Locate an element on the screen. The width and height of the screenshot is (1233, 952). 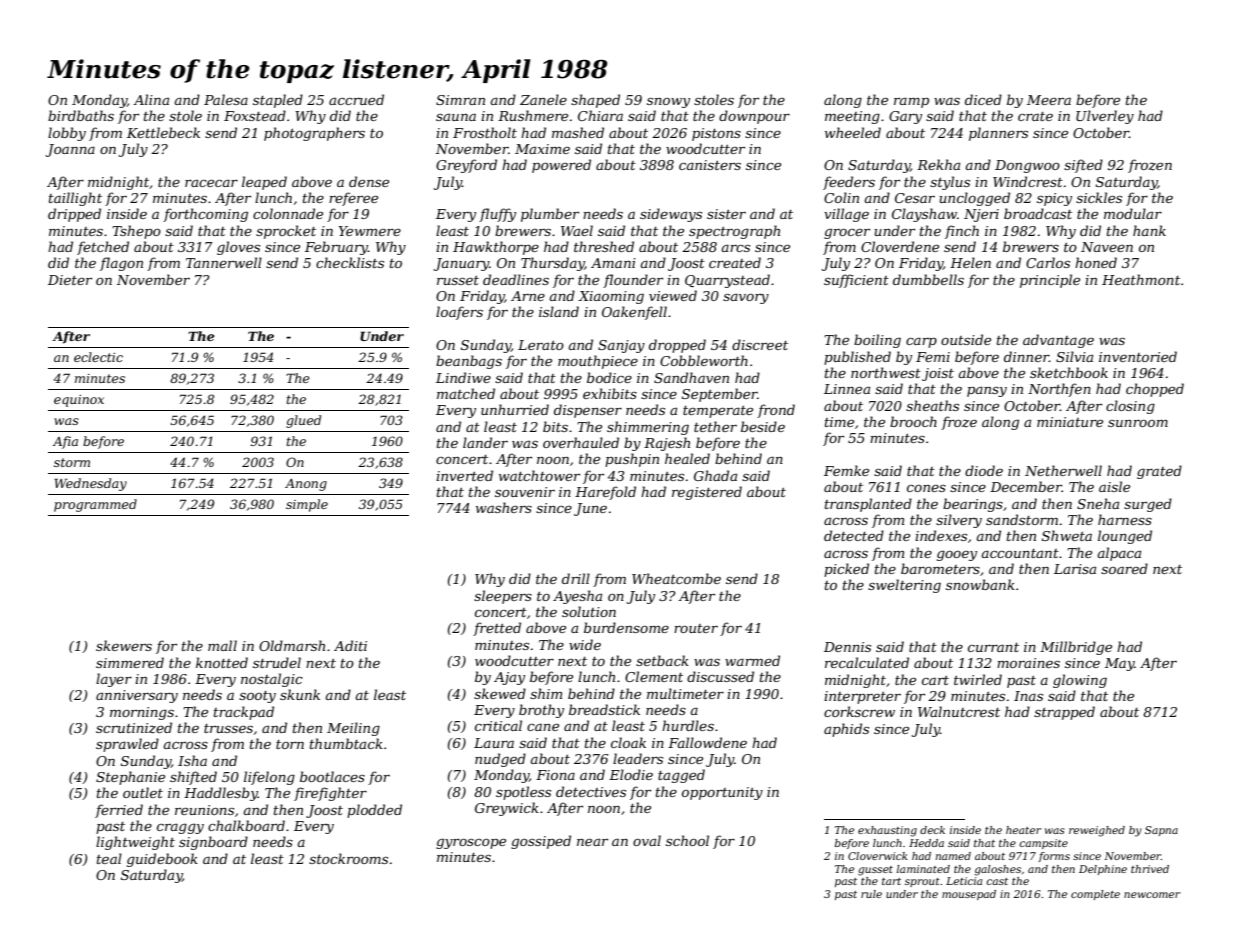
eclectic is located at coordinates (98, 357).
